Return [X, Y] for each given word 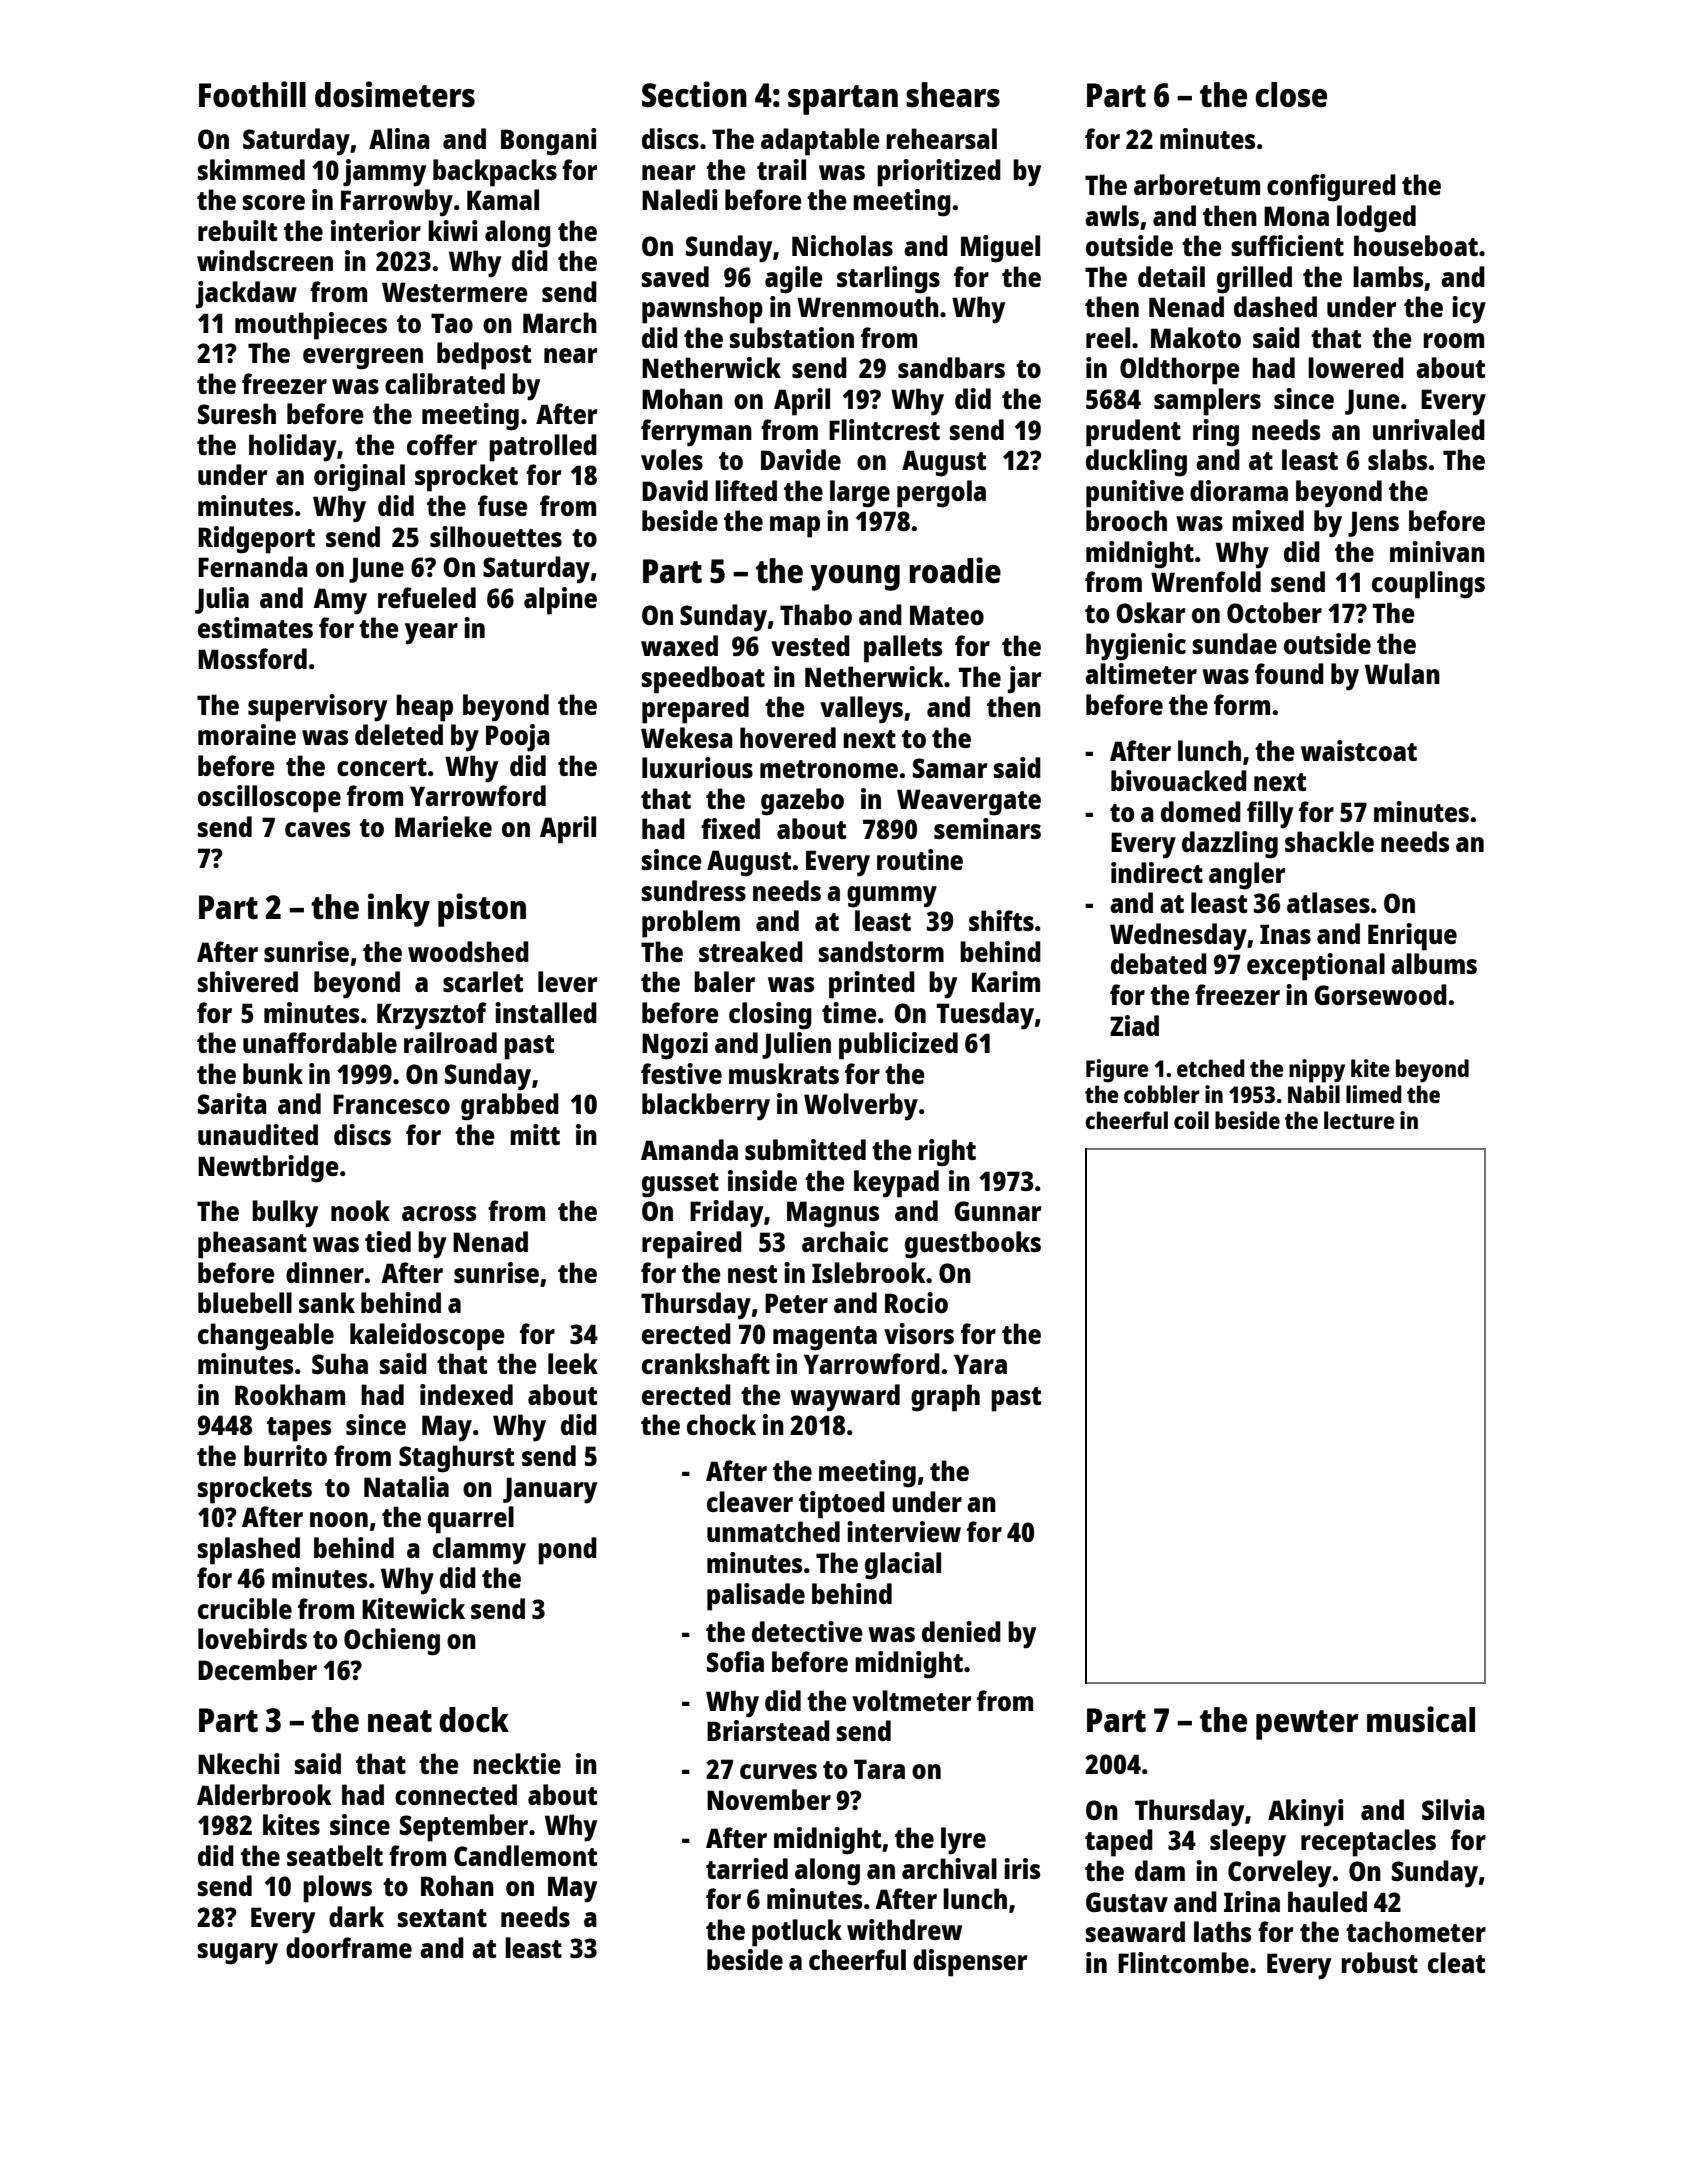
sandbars [951, 367]
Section [694, 94]
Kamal [503, 199]
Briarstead [768, 1730]
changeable [266, 1337]
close [1291, 95]
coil [1191, 1120]
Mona [1296, 216]
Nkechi [239, 1763]
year [431, 634]
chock [721, 1424]
